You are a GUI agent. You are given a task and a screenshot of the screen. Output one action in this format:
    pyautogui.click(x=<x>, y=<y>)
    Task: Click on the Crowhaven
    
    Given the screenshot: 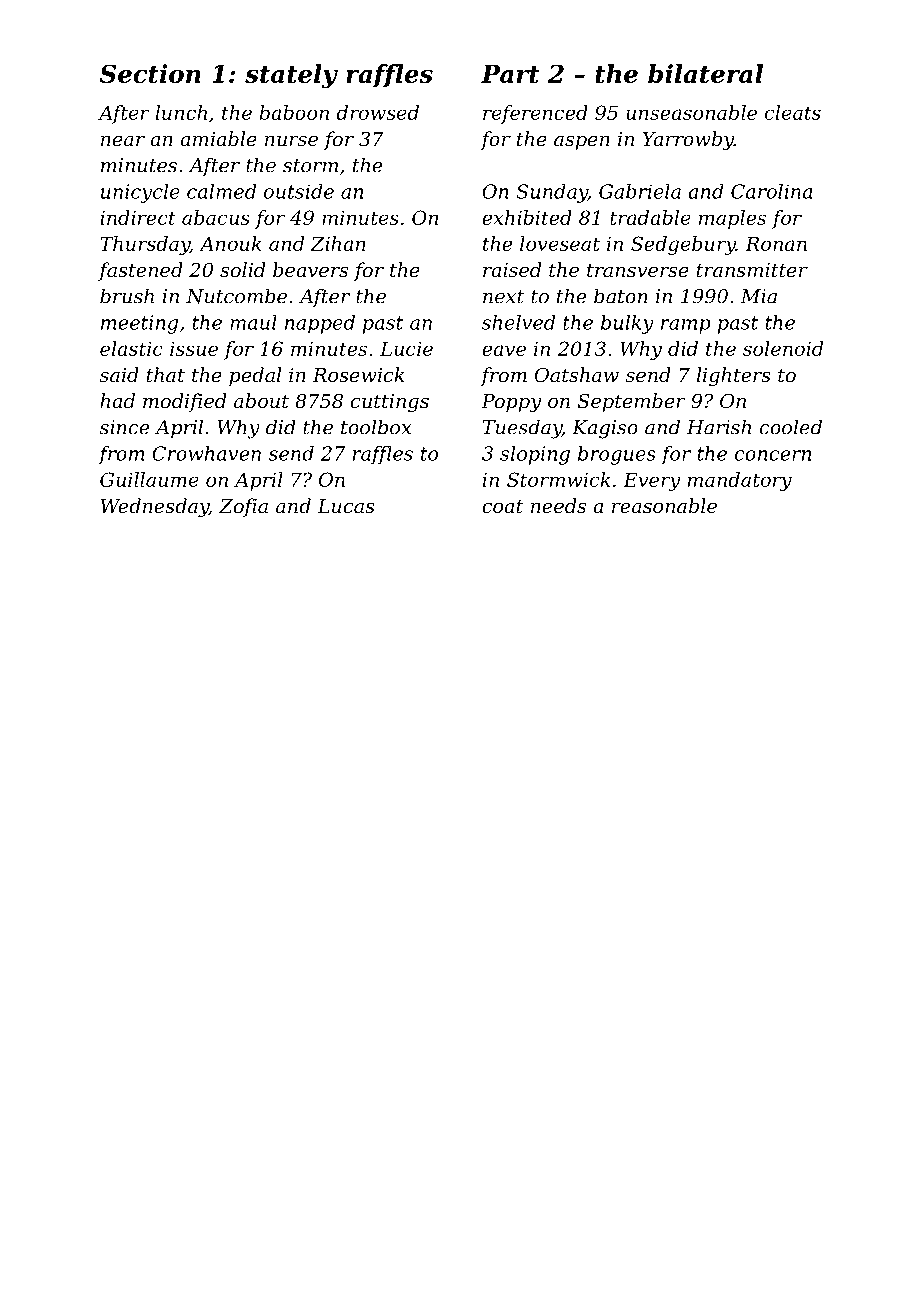 What is the action you would take?
    pyautogui.click(x=206, y=453)
